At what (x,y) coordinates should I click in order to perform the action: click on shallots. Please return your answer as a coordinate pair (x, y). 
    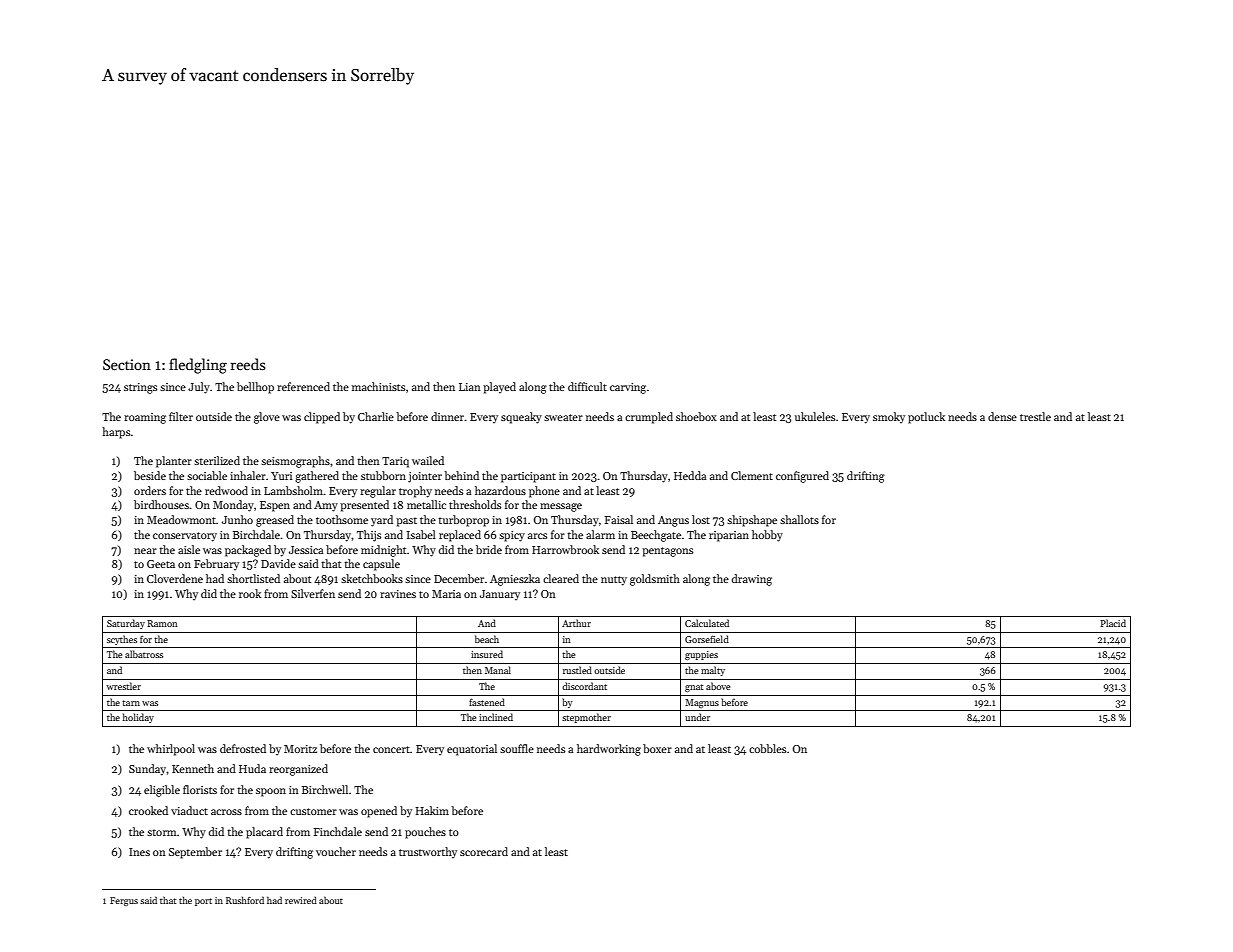
    Looking at the image, I should click on (799, 519).
